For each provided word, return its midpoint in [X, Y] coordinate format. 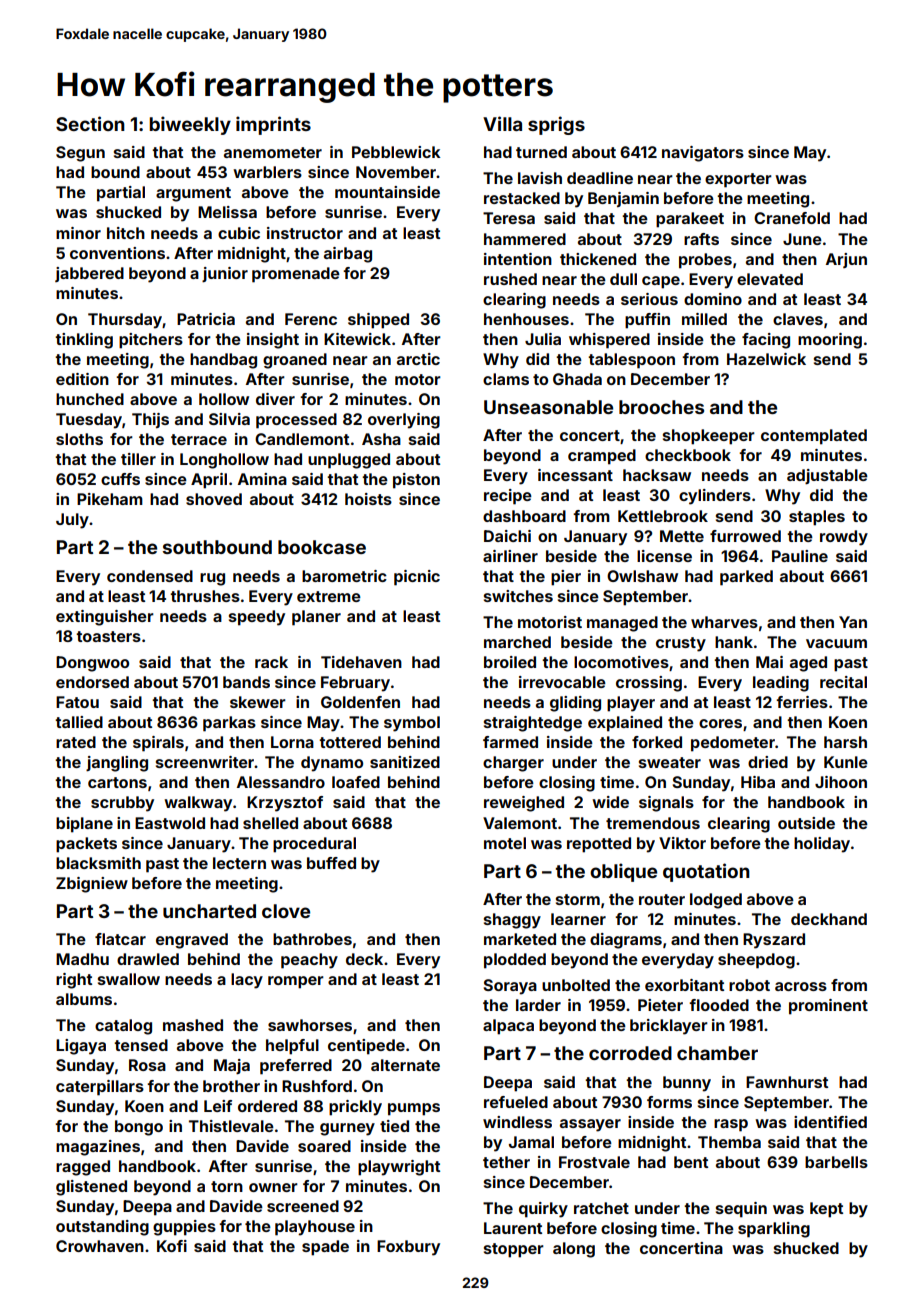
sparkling [774, 1230]
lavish [540, 178]
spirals [158, 744]
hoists [368, 499]
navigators [703, 154]
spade [325, 1248]
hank [734, 642]
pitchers [151, 341]
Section [90, 123]
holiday [822, 845]
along [574, 1250]
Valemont [520, 823]
